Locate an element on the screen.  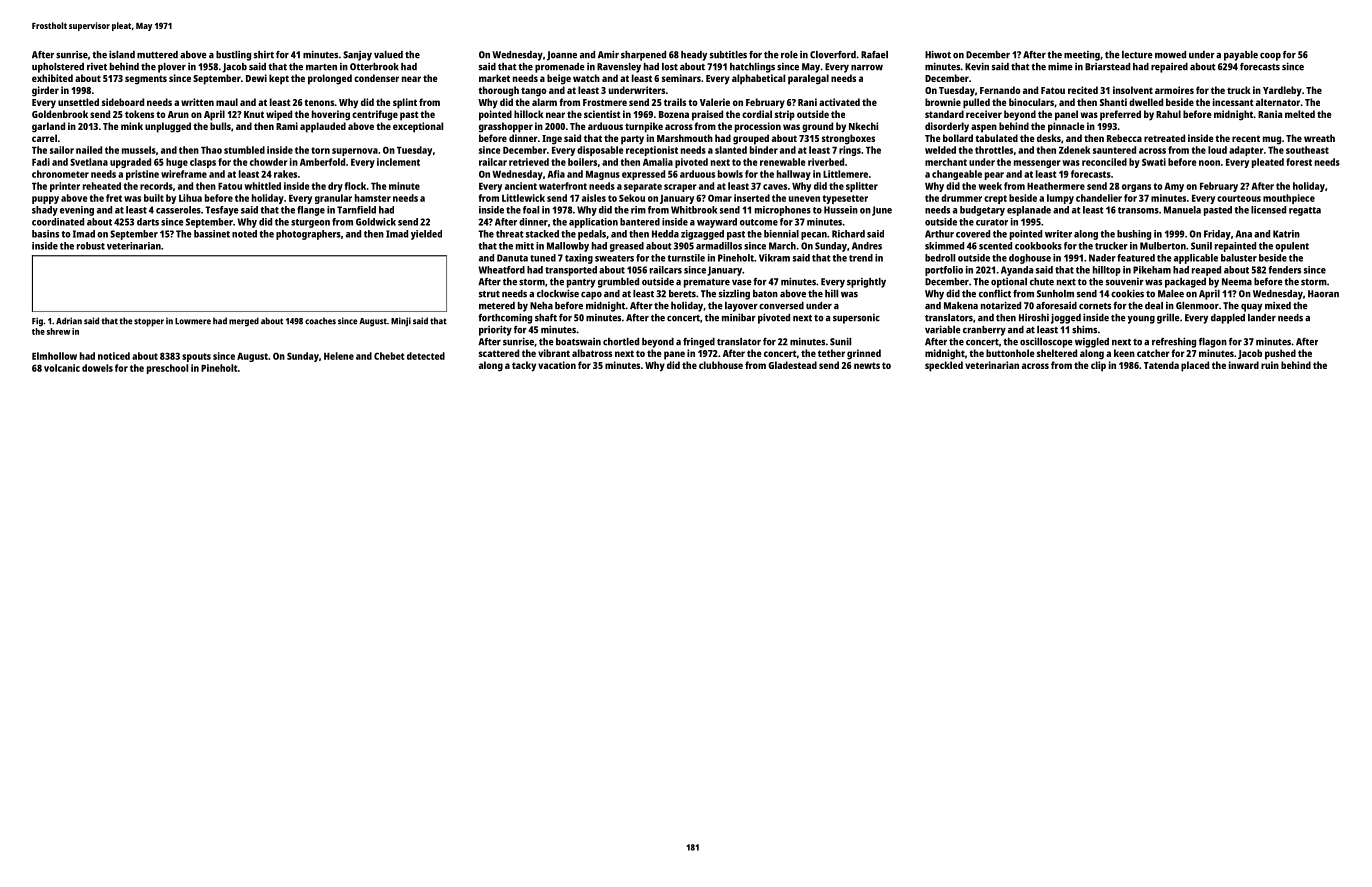
huge is located at coordinates (177, 163).
